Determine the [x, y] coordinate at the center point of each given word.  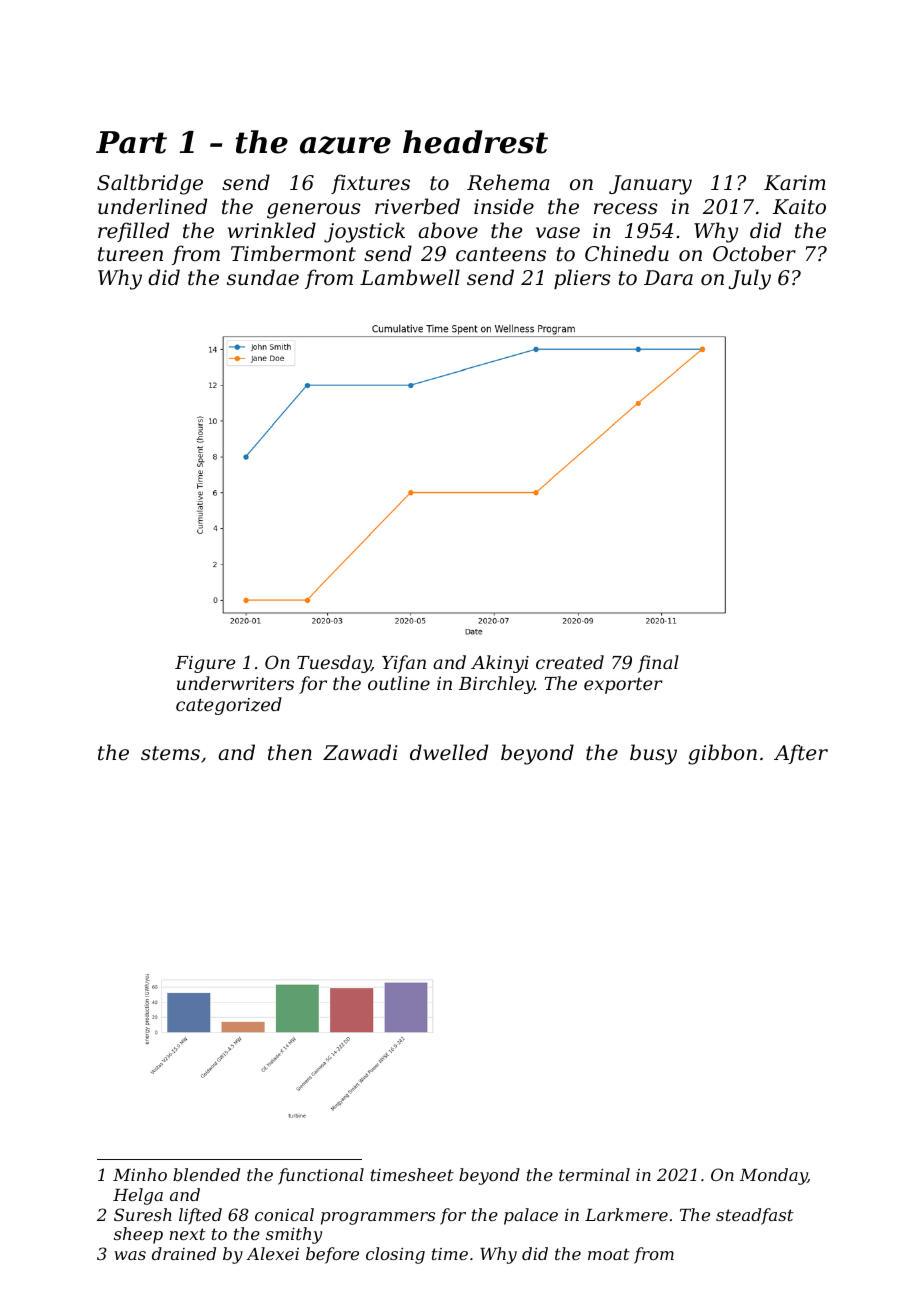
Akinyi [500, 664]
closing [395, 1255]
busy [653, 754]
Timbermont [293, 253]
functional [321, 1176]
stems [170, 753]
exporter [623, 686]
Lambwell [410, 277]
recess [626, 209]
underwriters [235, 683]
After [801, 754]
